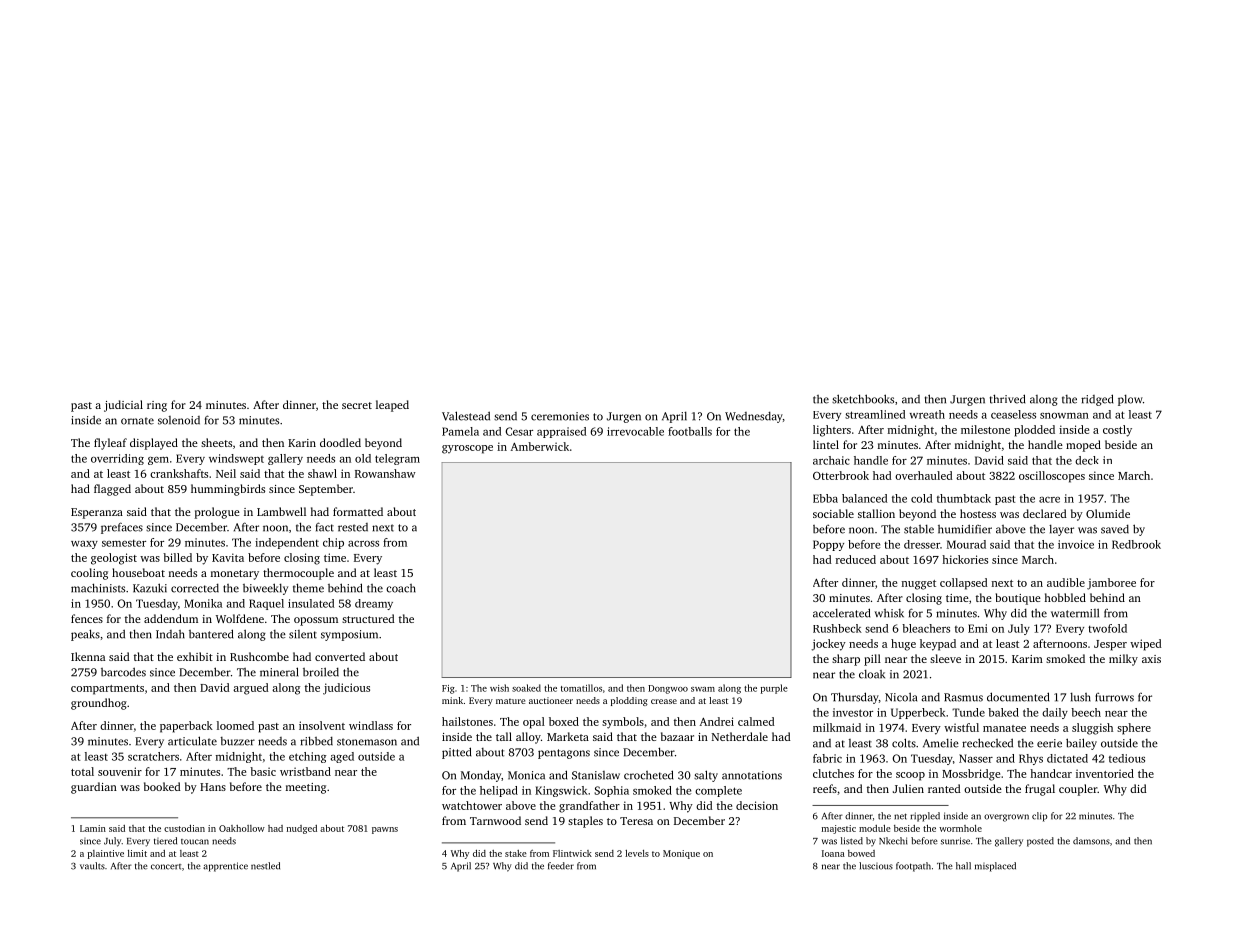 The height and width of the screenshot is (952, 1233). What do you see at coordinates (690, 431) in the screenshot?
I see `footballs` at bounding box center [690, 431].
